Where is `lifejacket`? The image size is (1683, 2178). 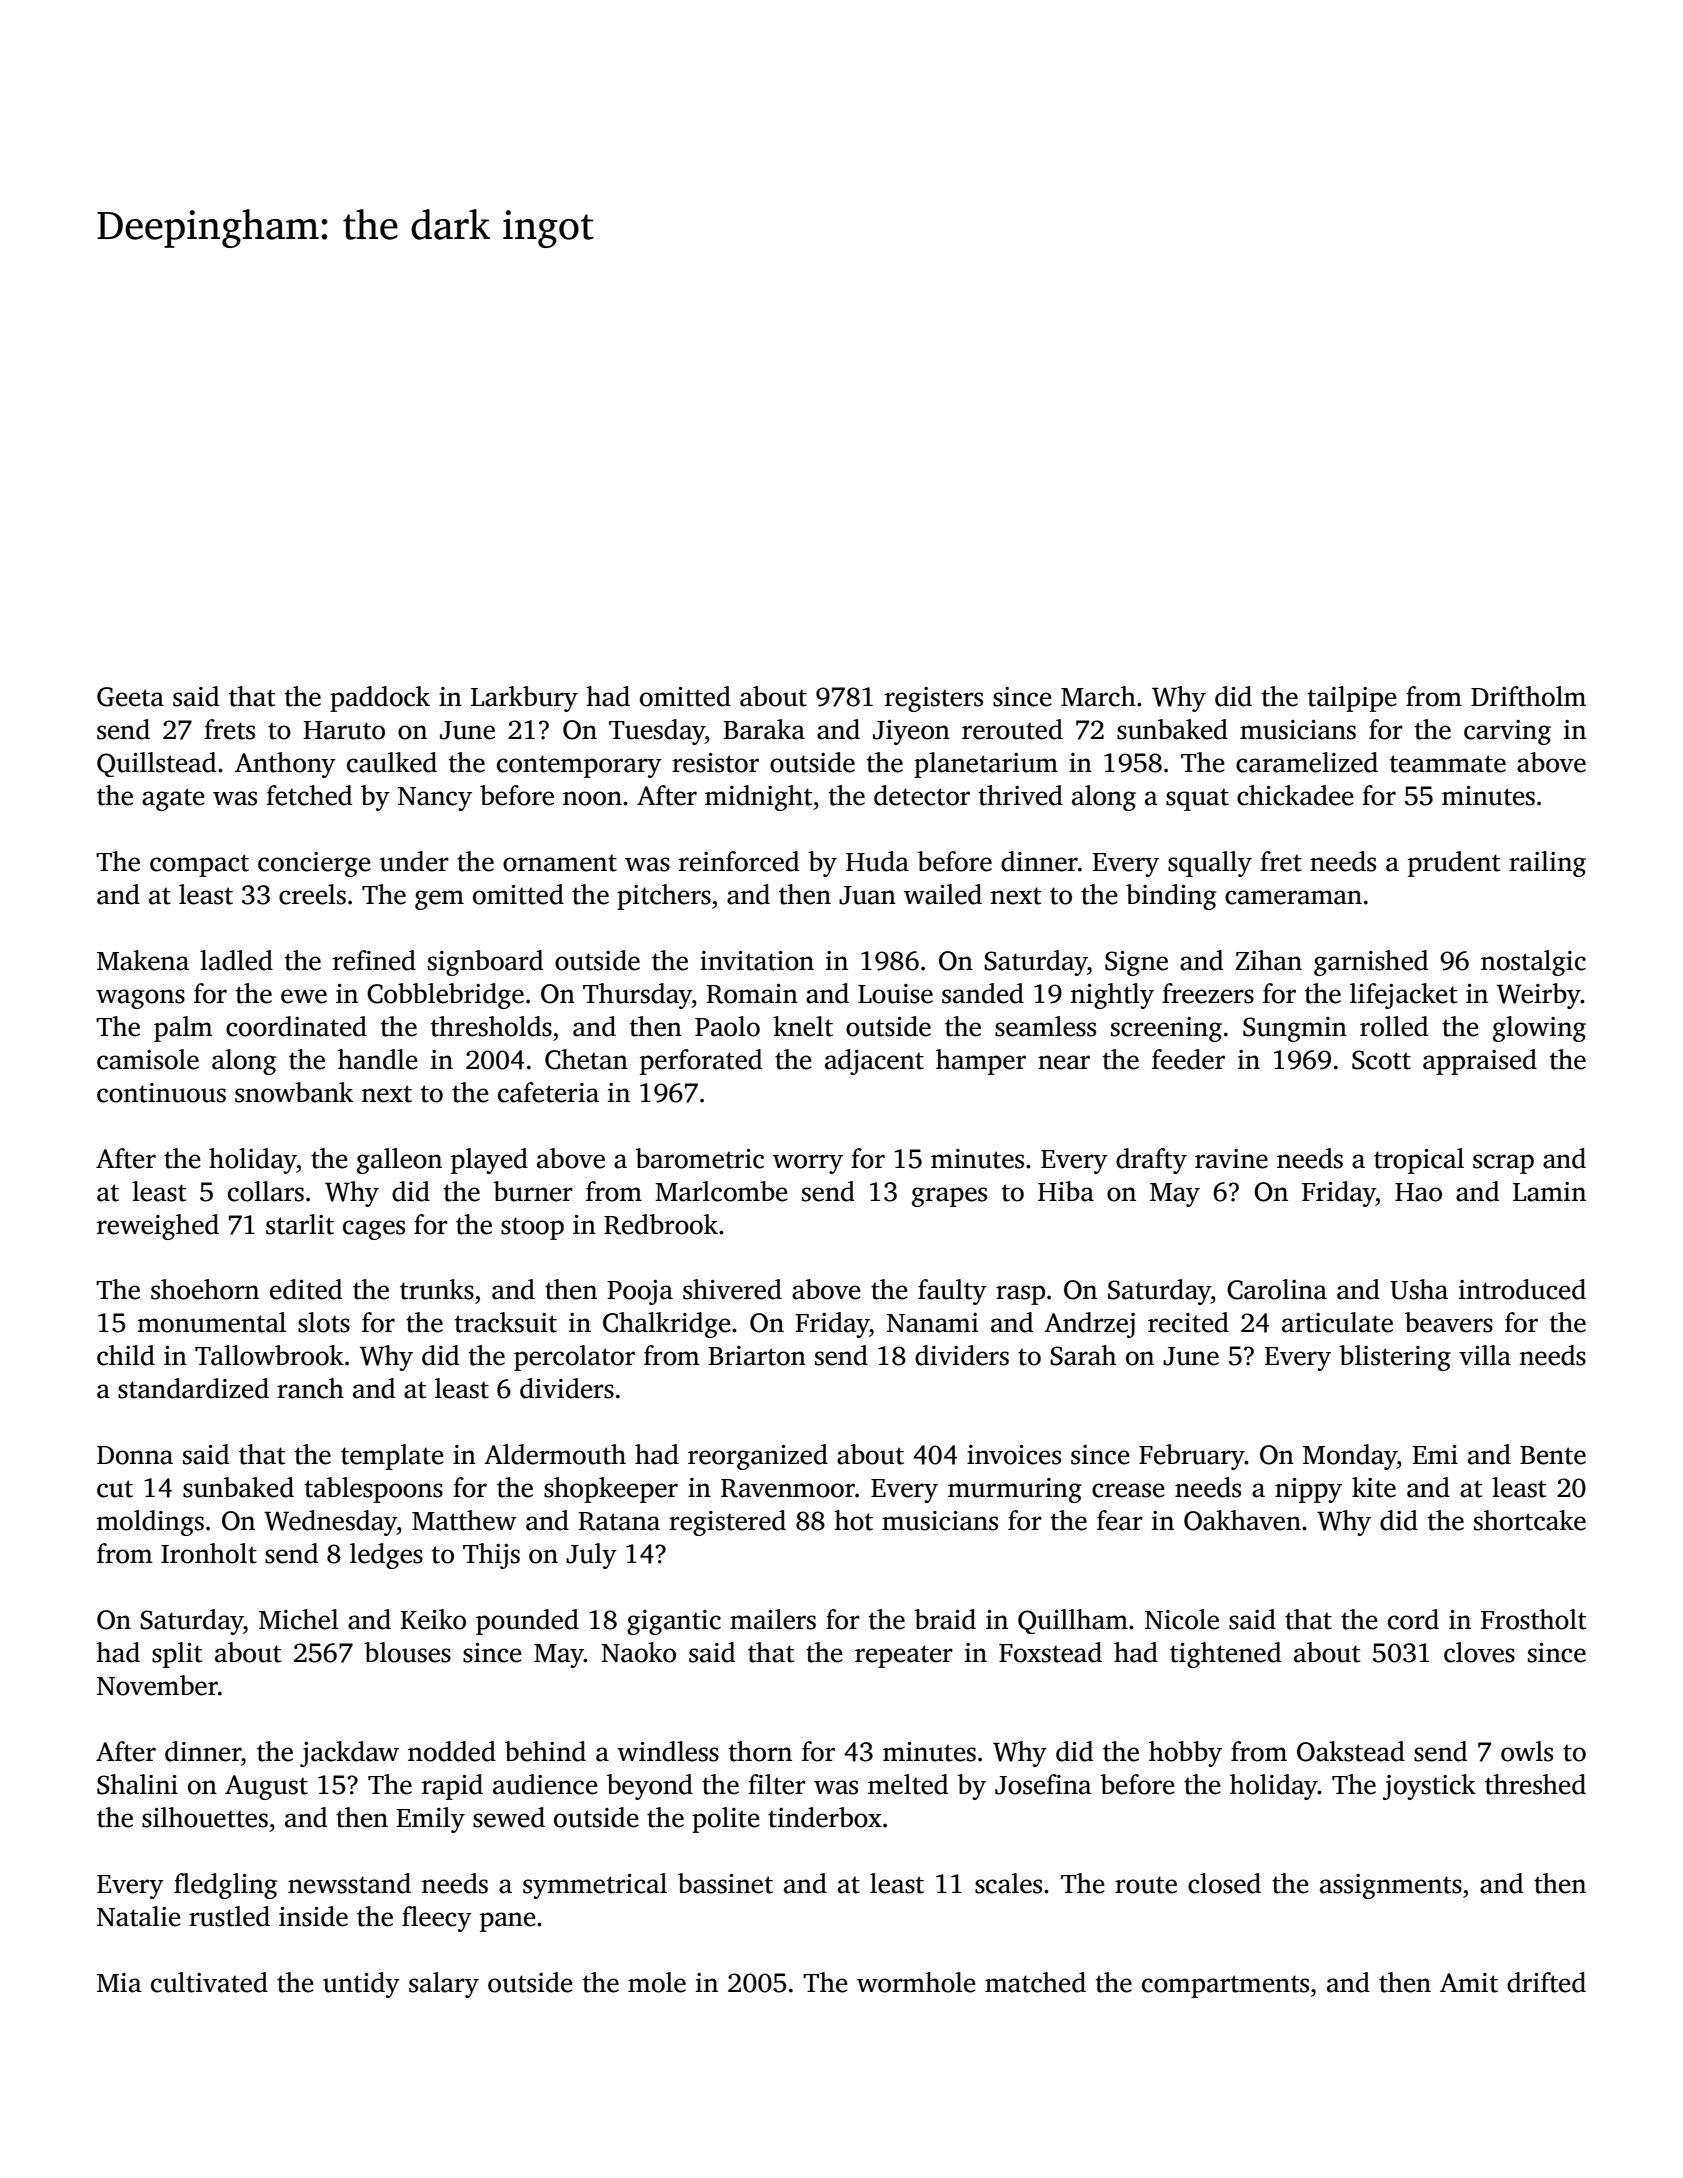
lifejacket is located at coordinates (1403, 996).
